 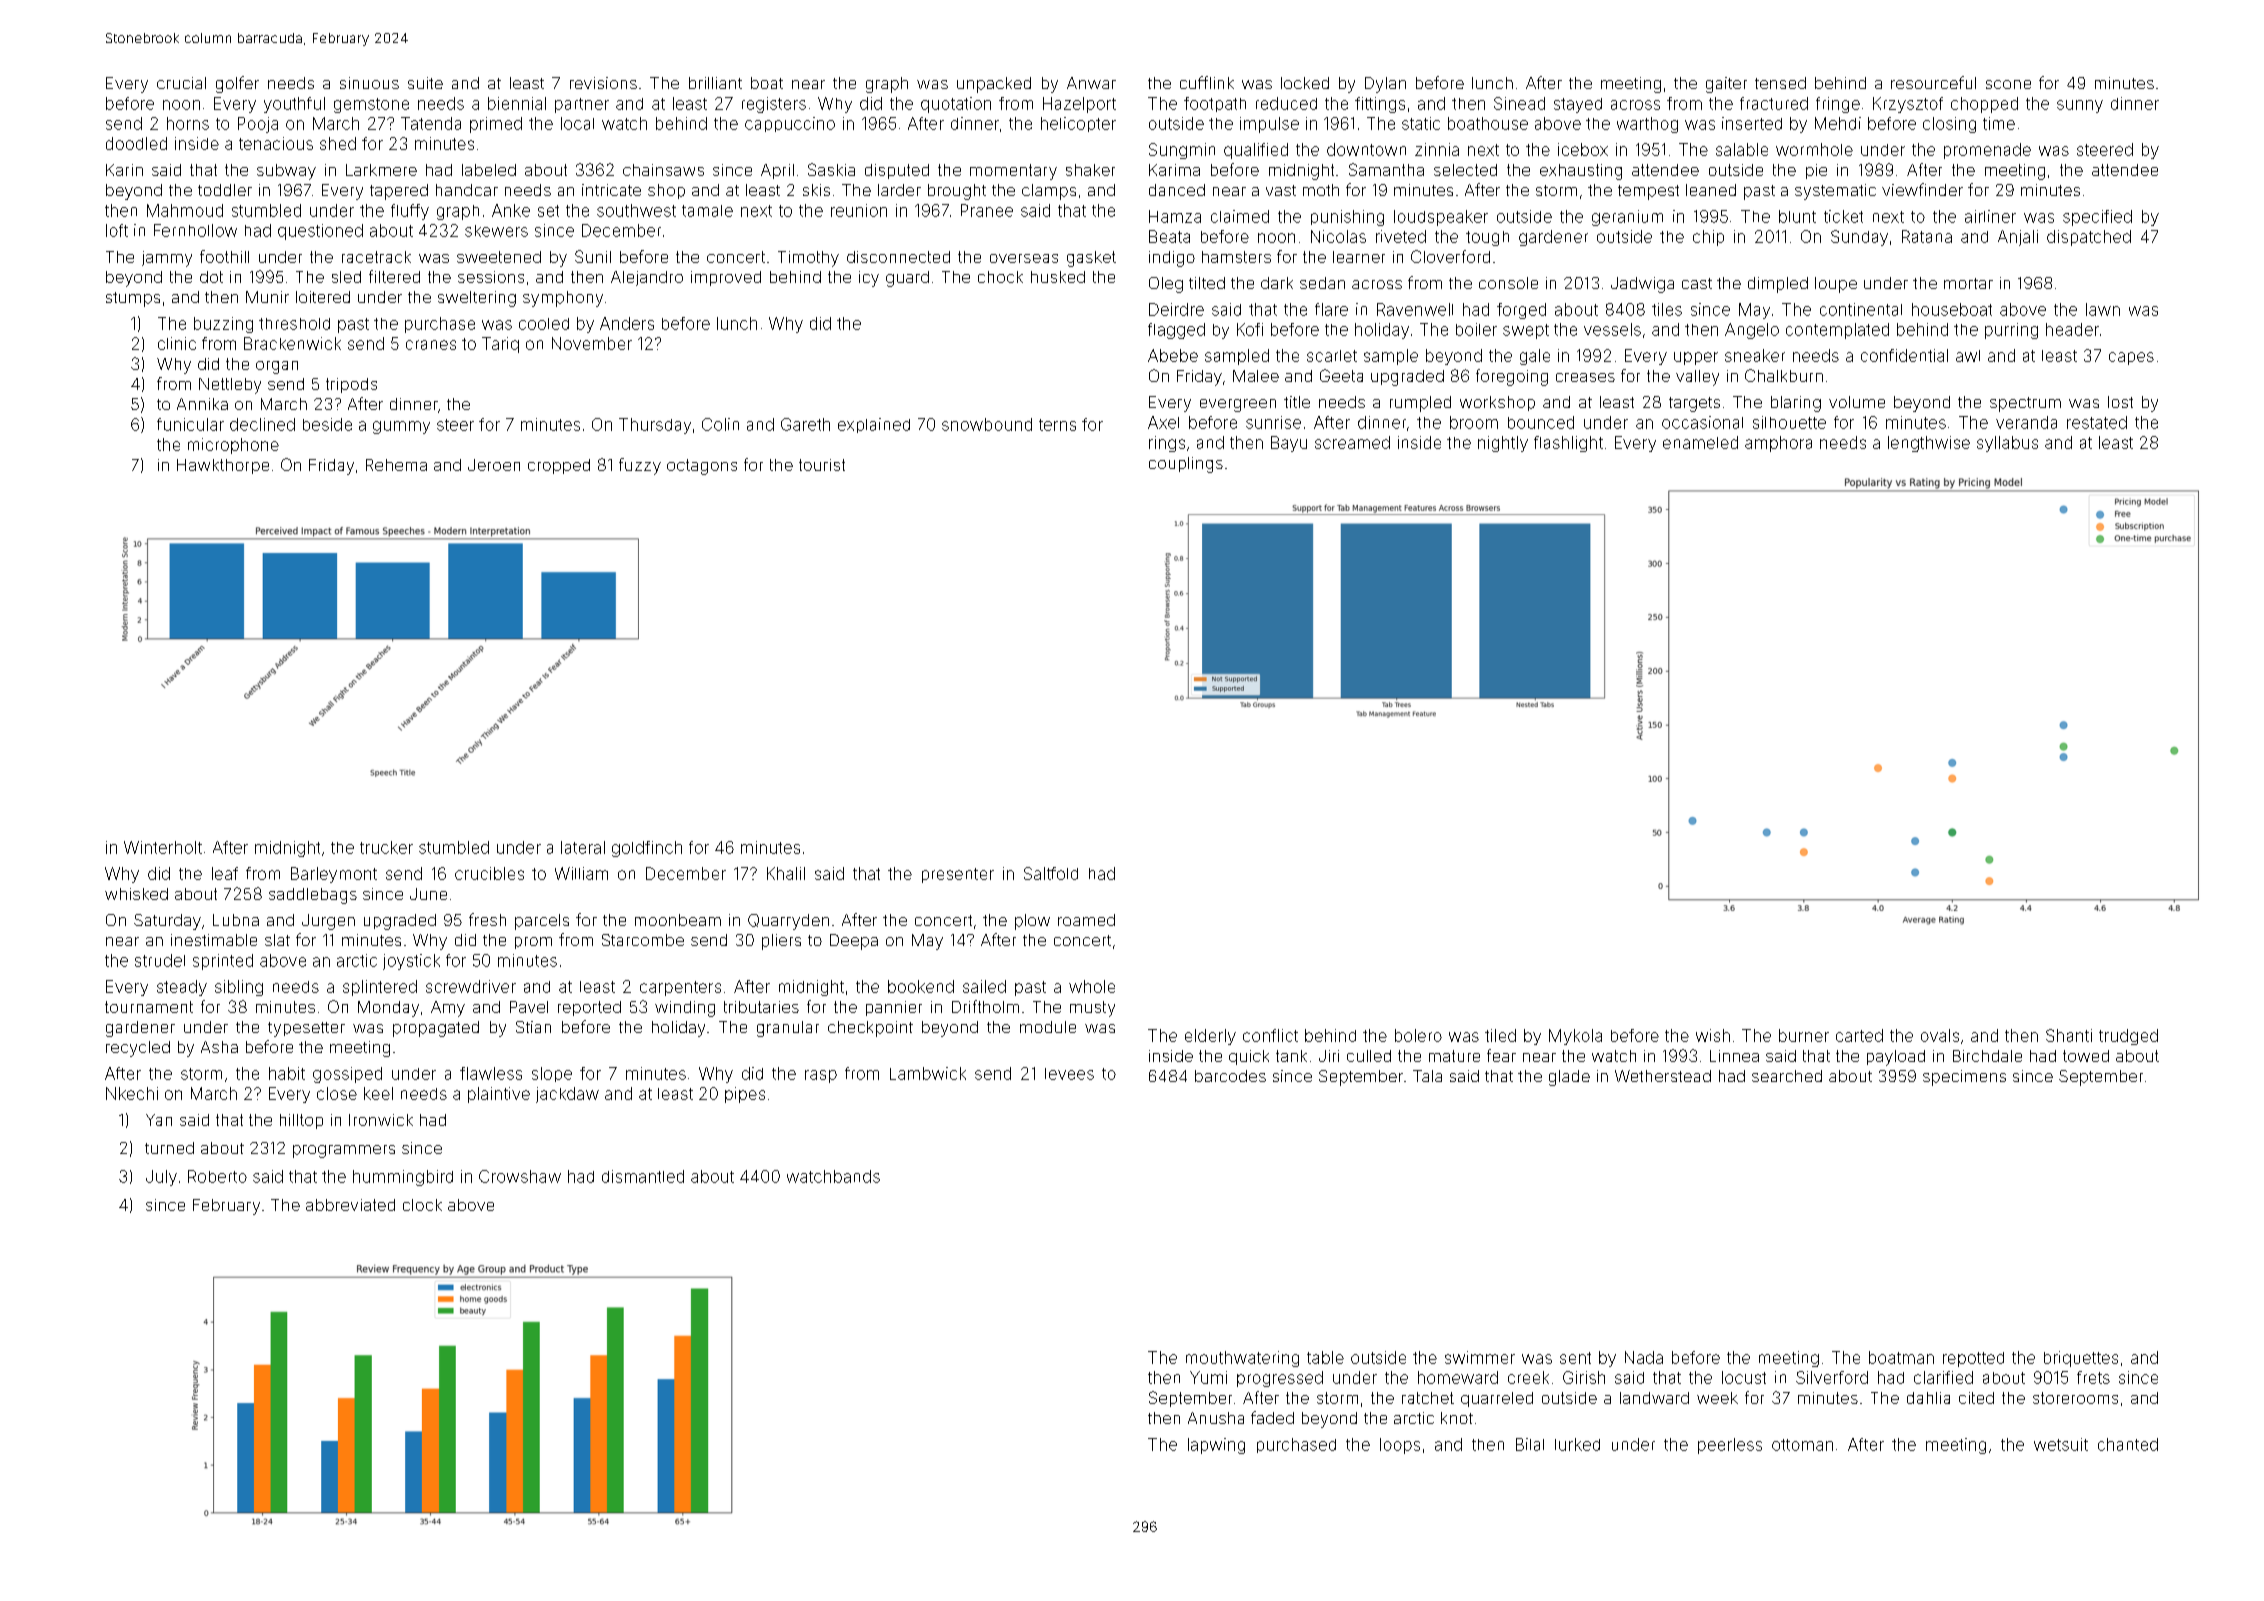 What do you see at coordinates (1325, 1357) in the screenshot?
I see `table` at bounding box center [1325, 1357].
